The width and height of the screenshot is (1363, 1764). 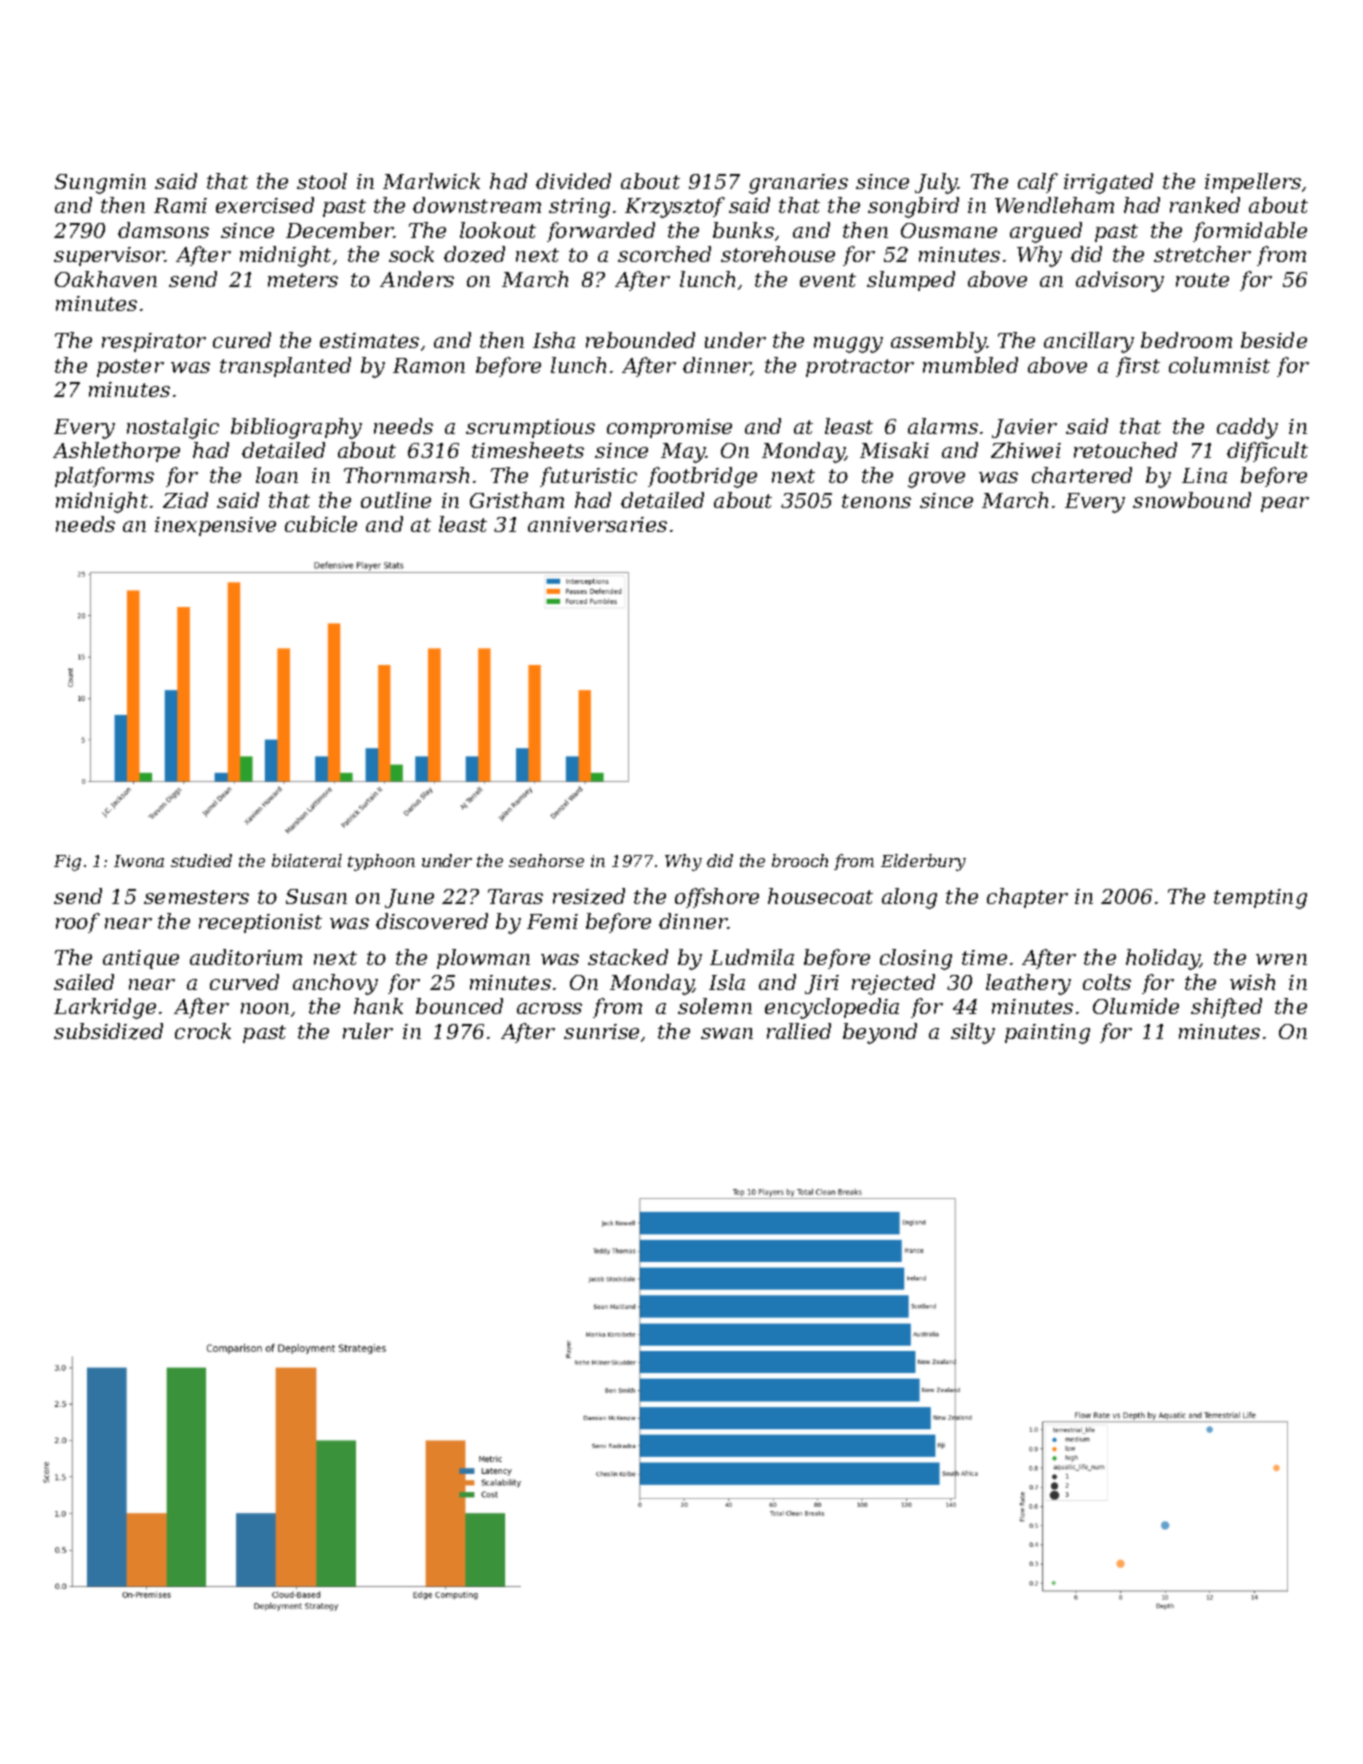 I want to click on inexpensive, so click(x=215, y=526).
